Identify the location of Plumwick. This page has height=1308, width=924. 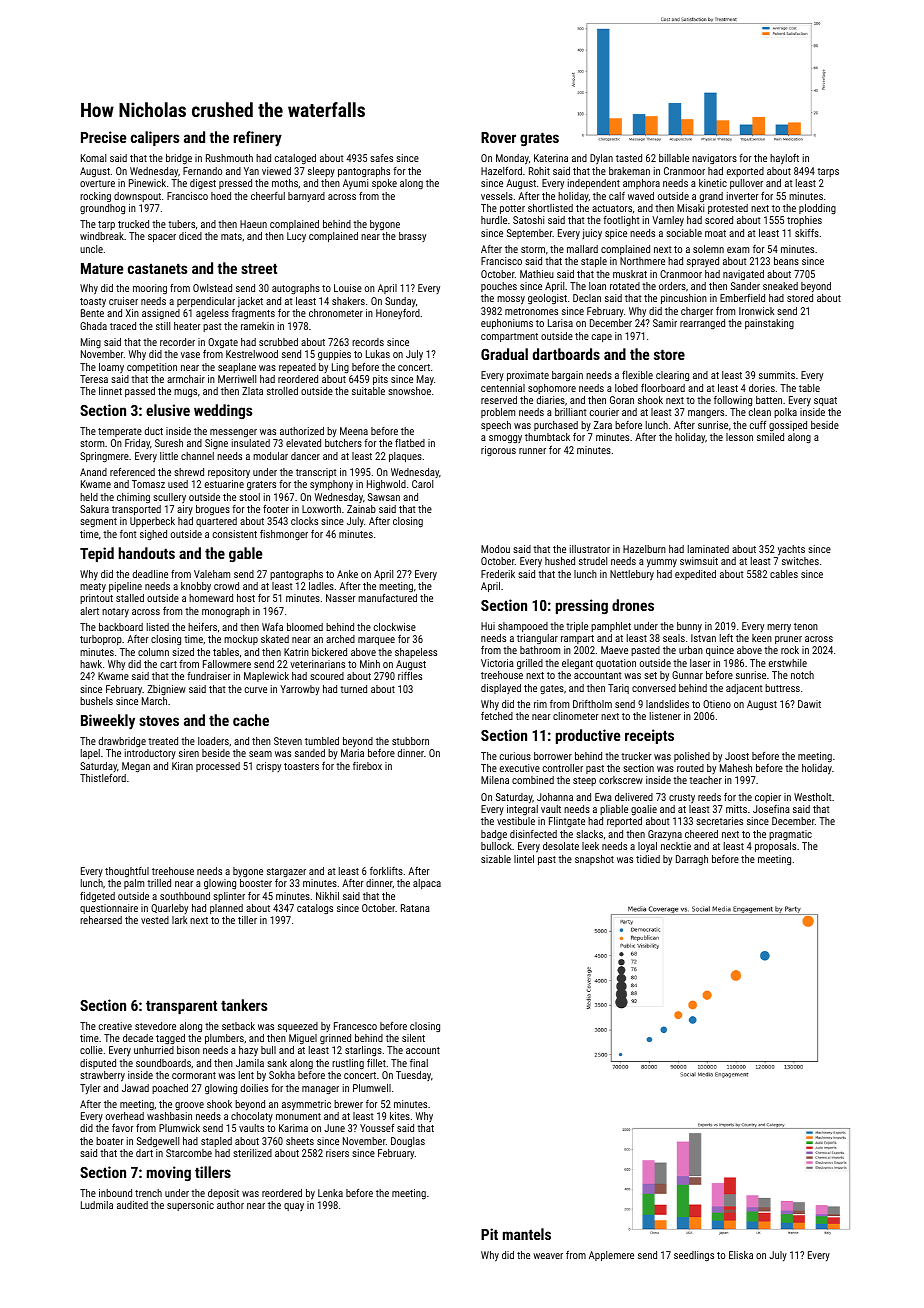
(179, 1128).
